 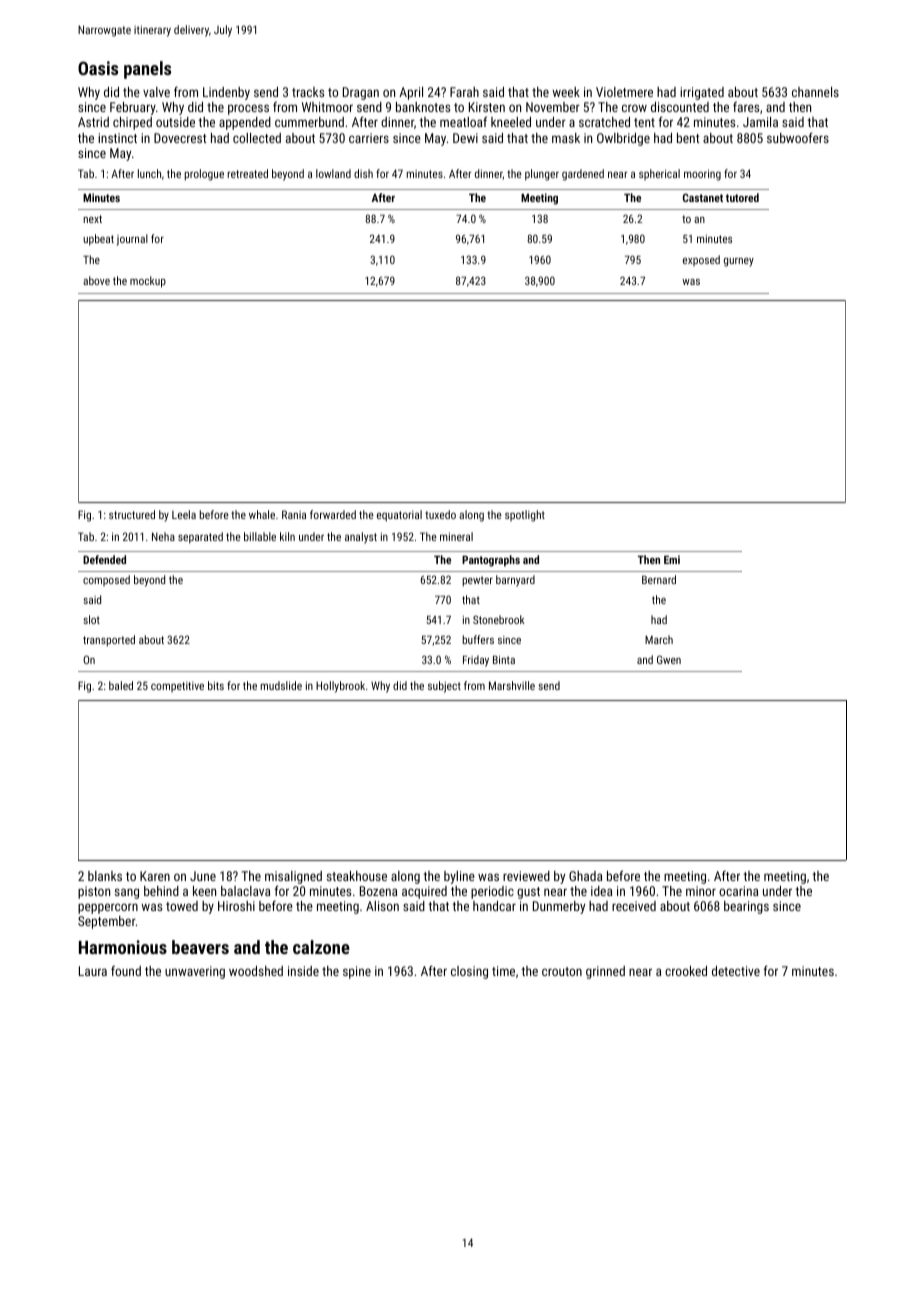 I want to click on spotlight, so click(x=525, y=516).
